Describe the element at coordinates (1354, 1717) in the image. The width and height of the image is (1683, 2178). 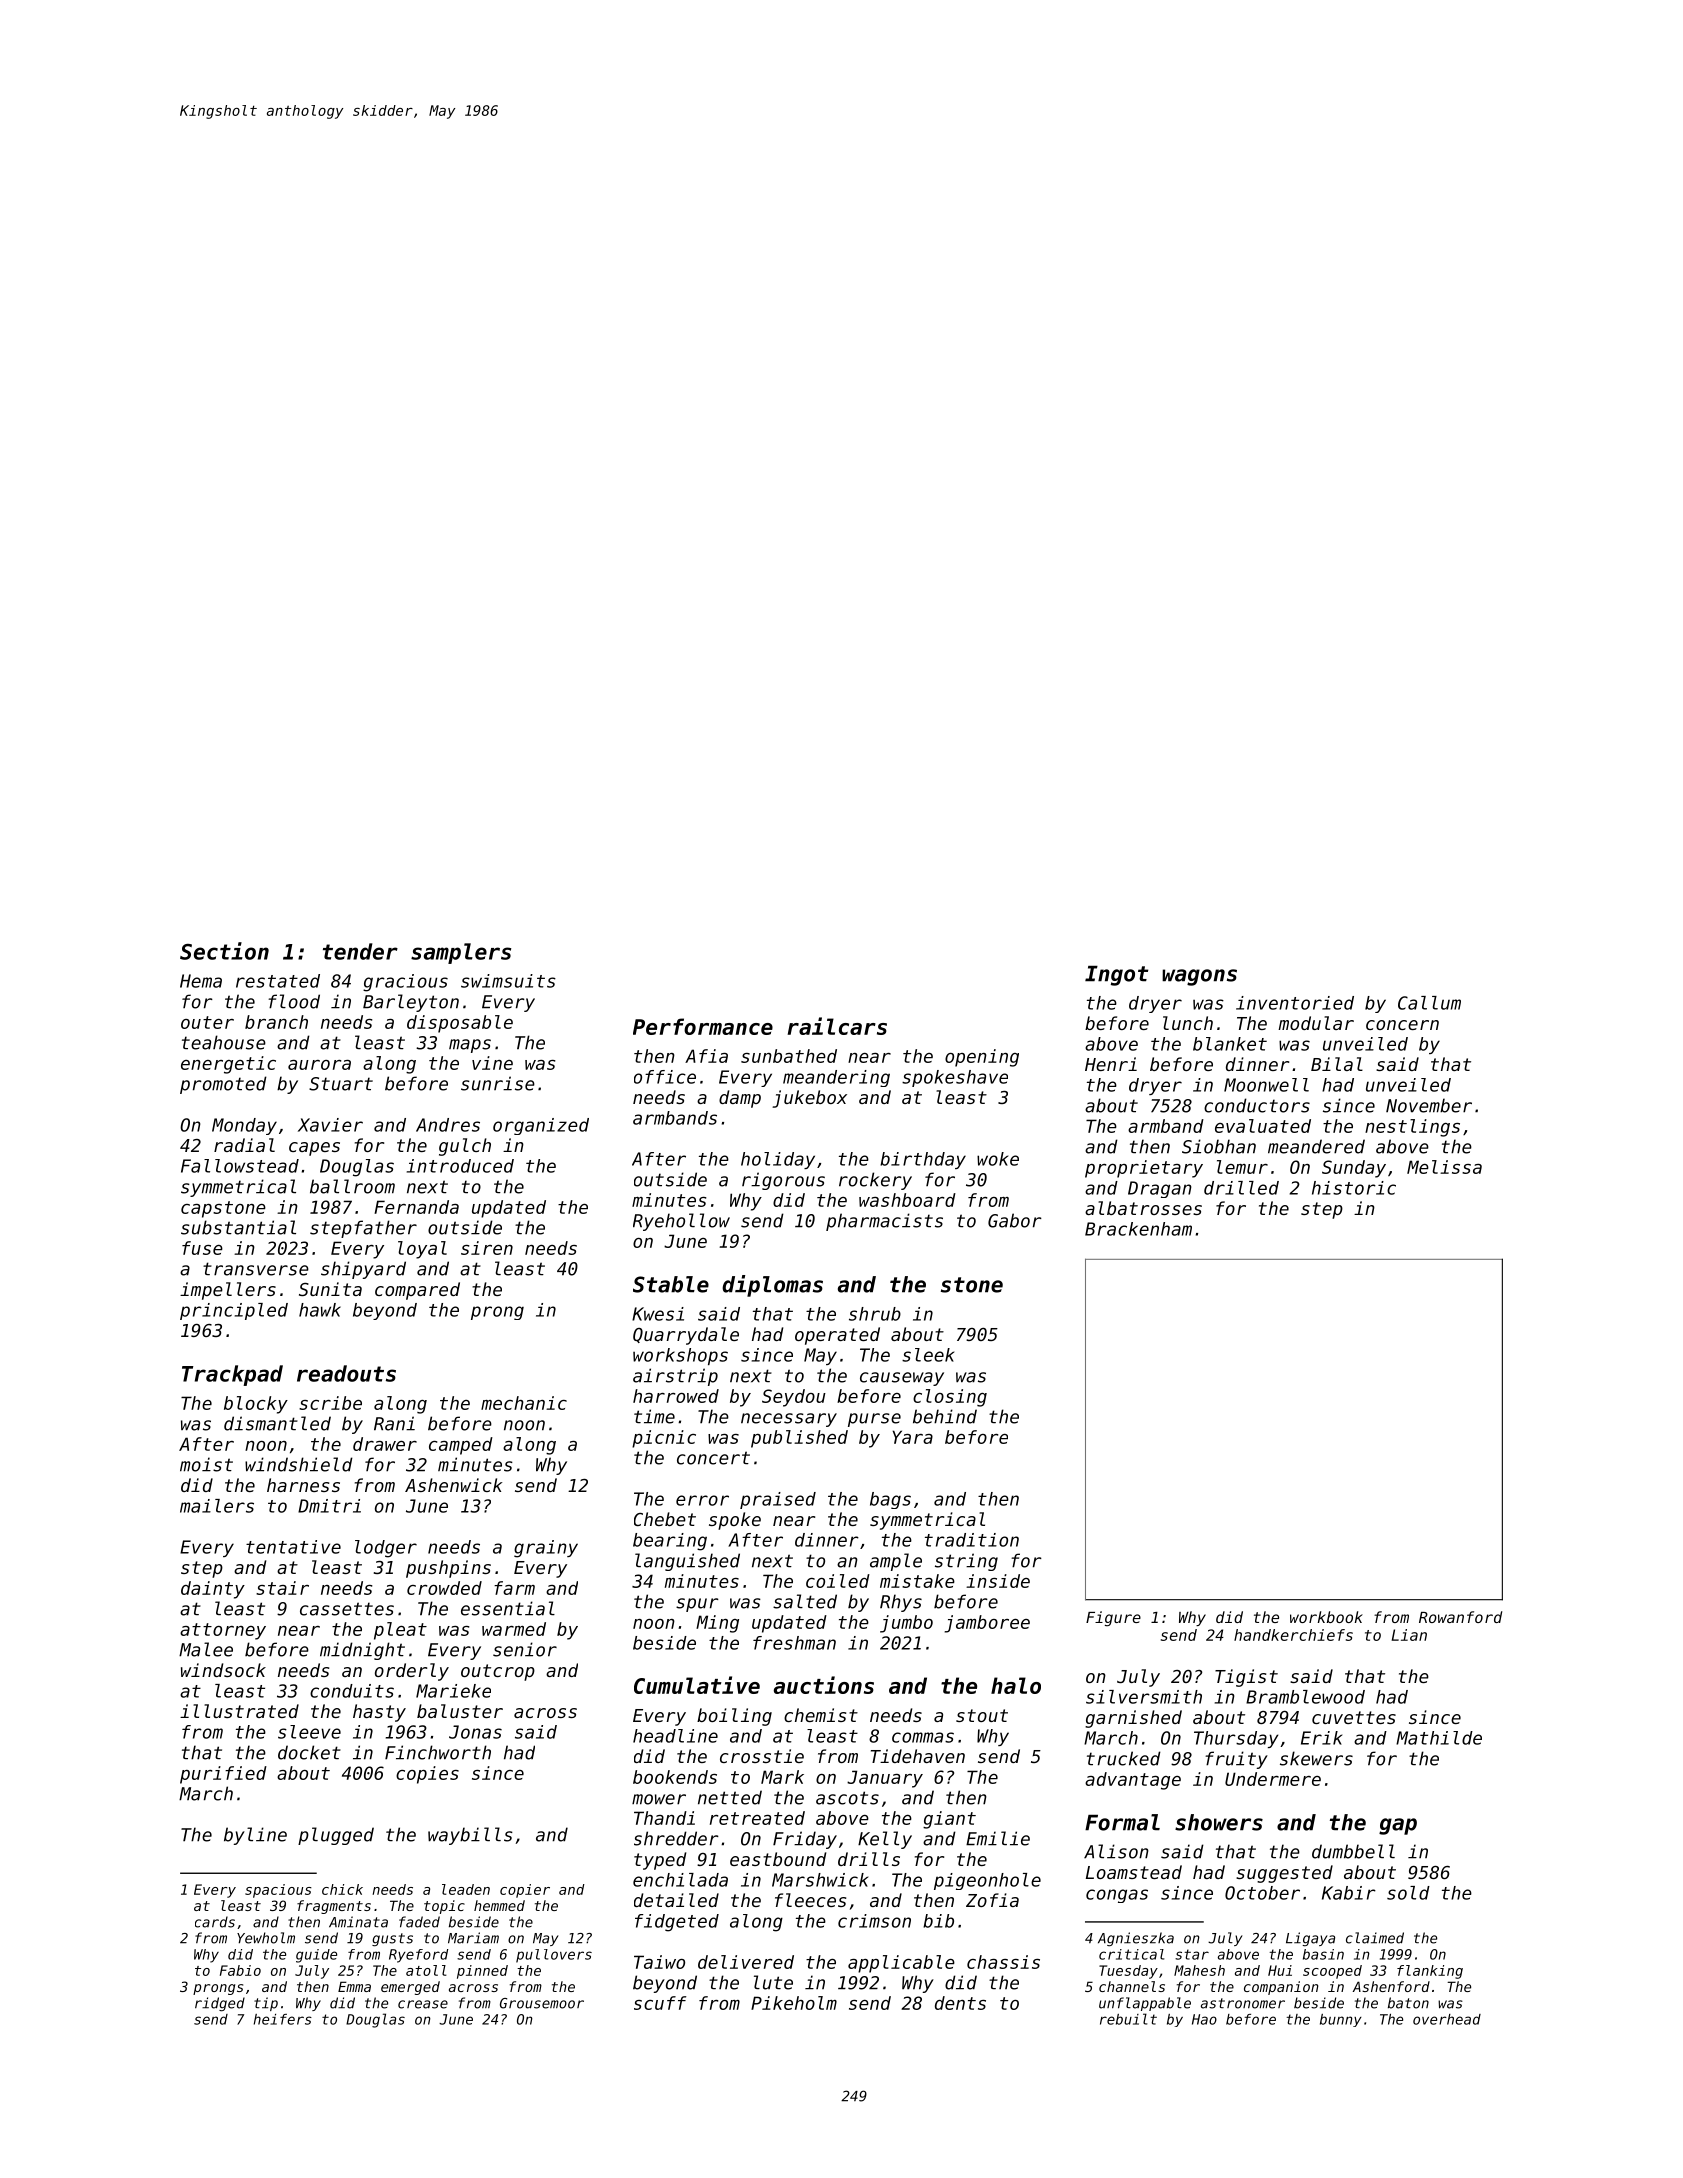
I see `cuvettes` at that location.
